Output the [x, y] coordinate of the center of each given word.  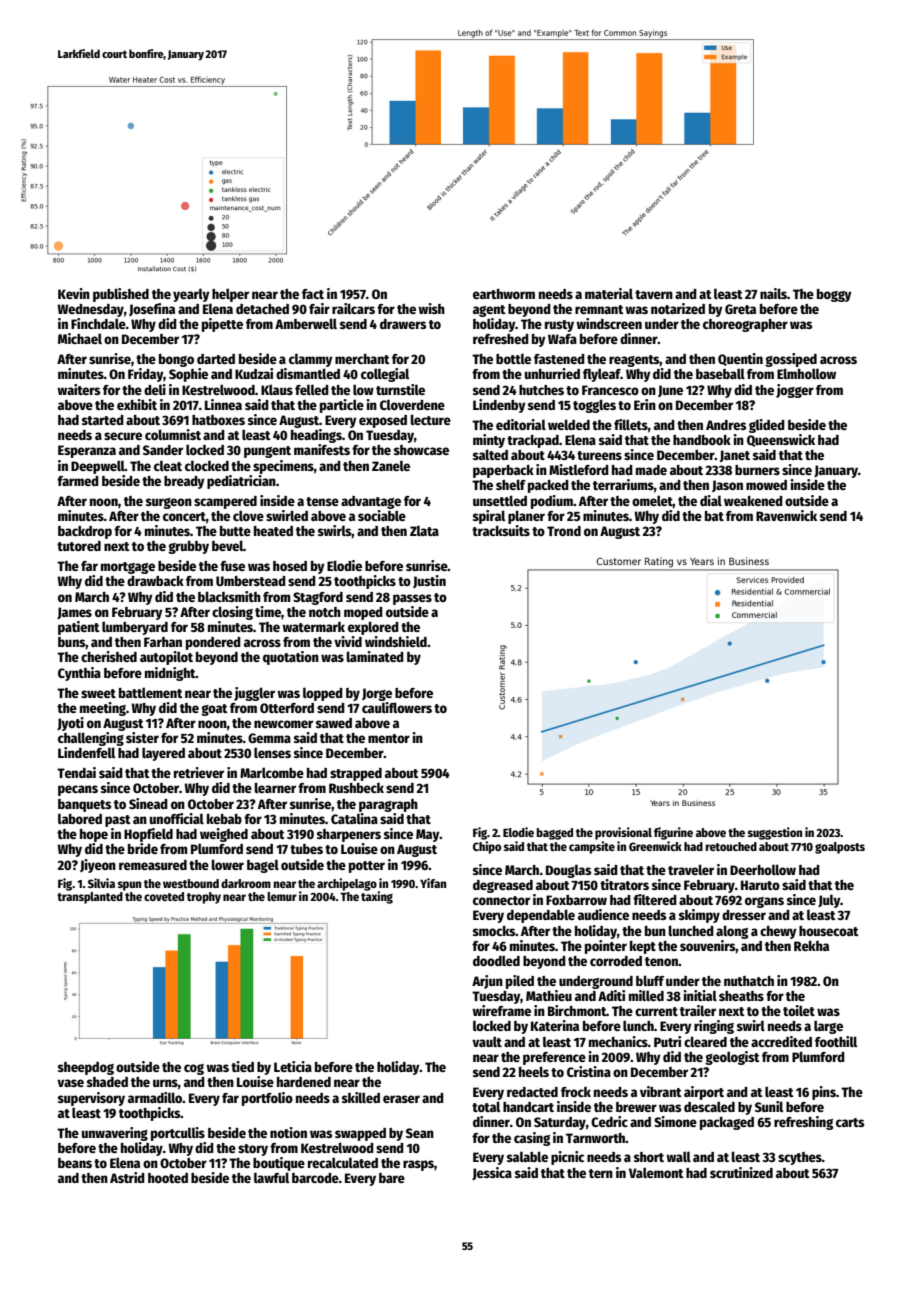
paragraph [388, 805]
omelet [652, 500]
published [121, 295]
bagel [263, 866]
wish [431, 308]
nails [773, 293]
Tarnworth [596, 1138]
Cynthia [79, 674]
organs [764, 902]
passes [412, 599]
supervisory [91, 1099]
